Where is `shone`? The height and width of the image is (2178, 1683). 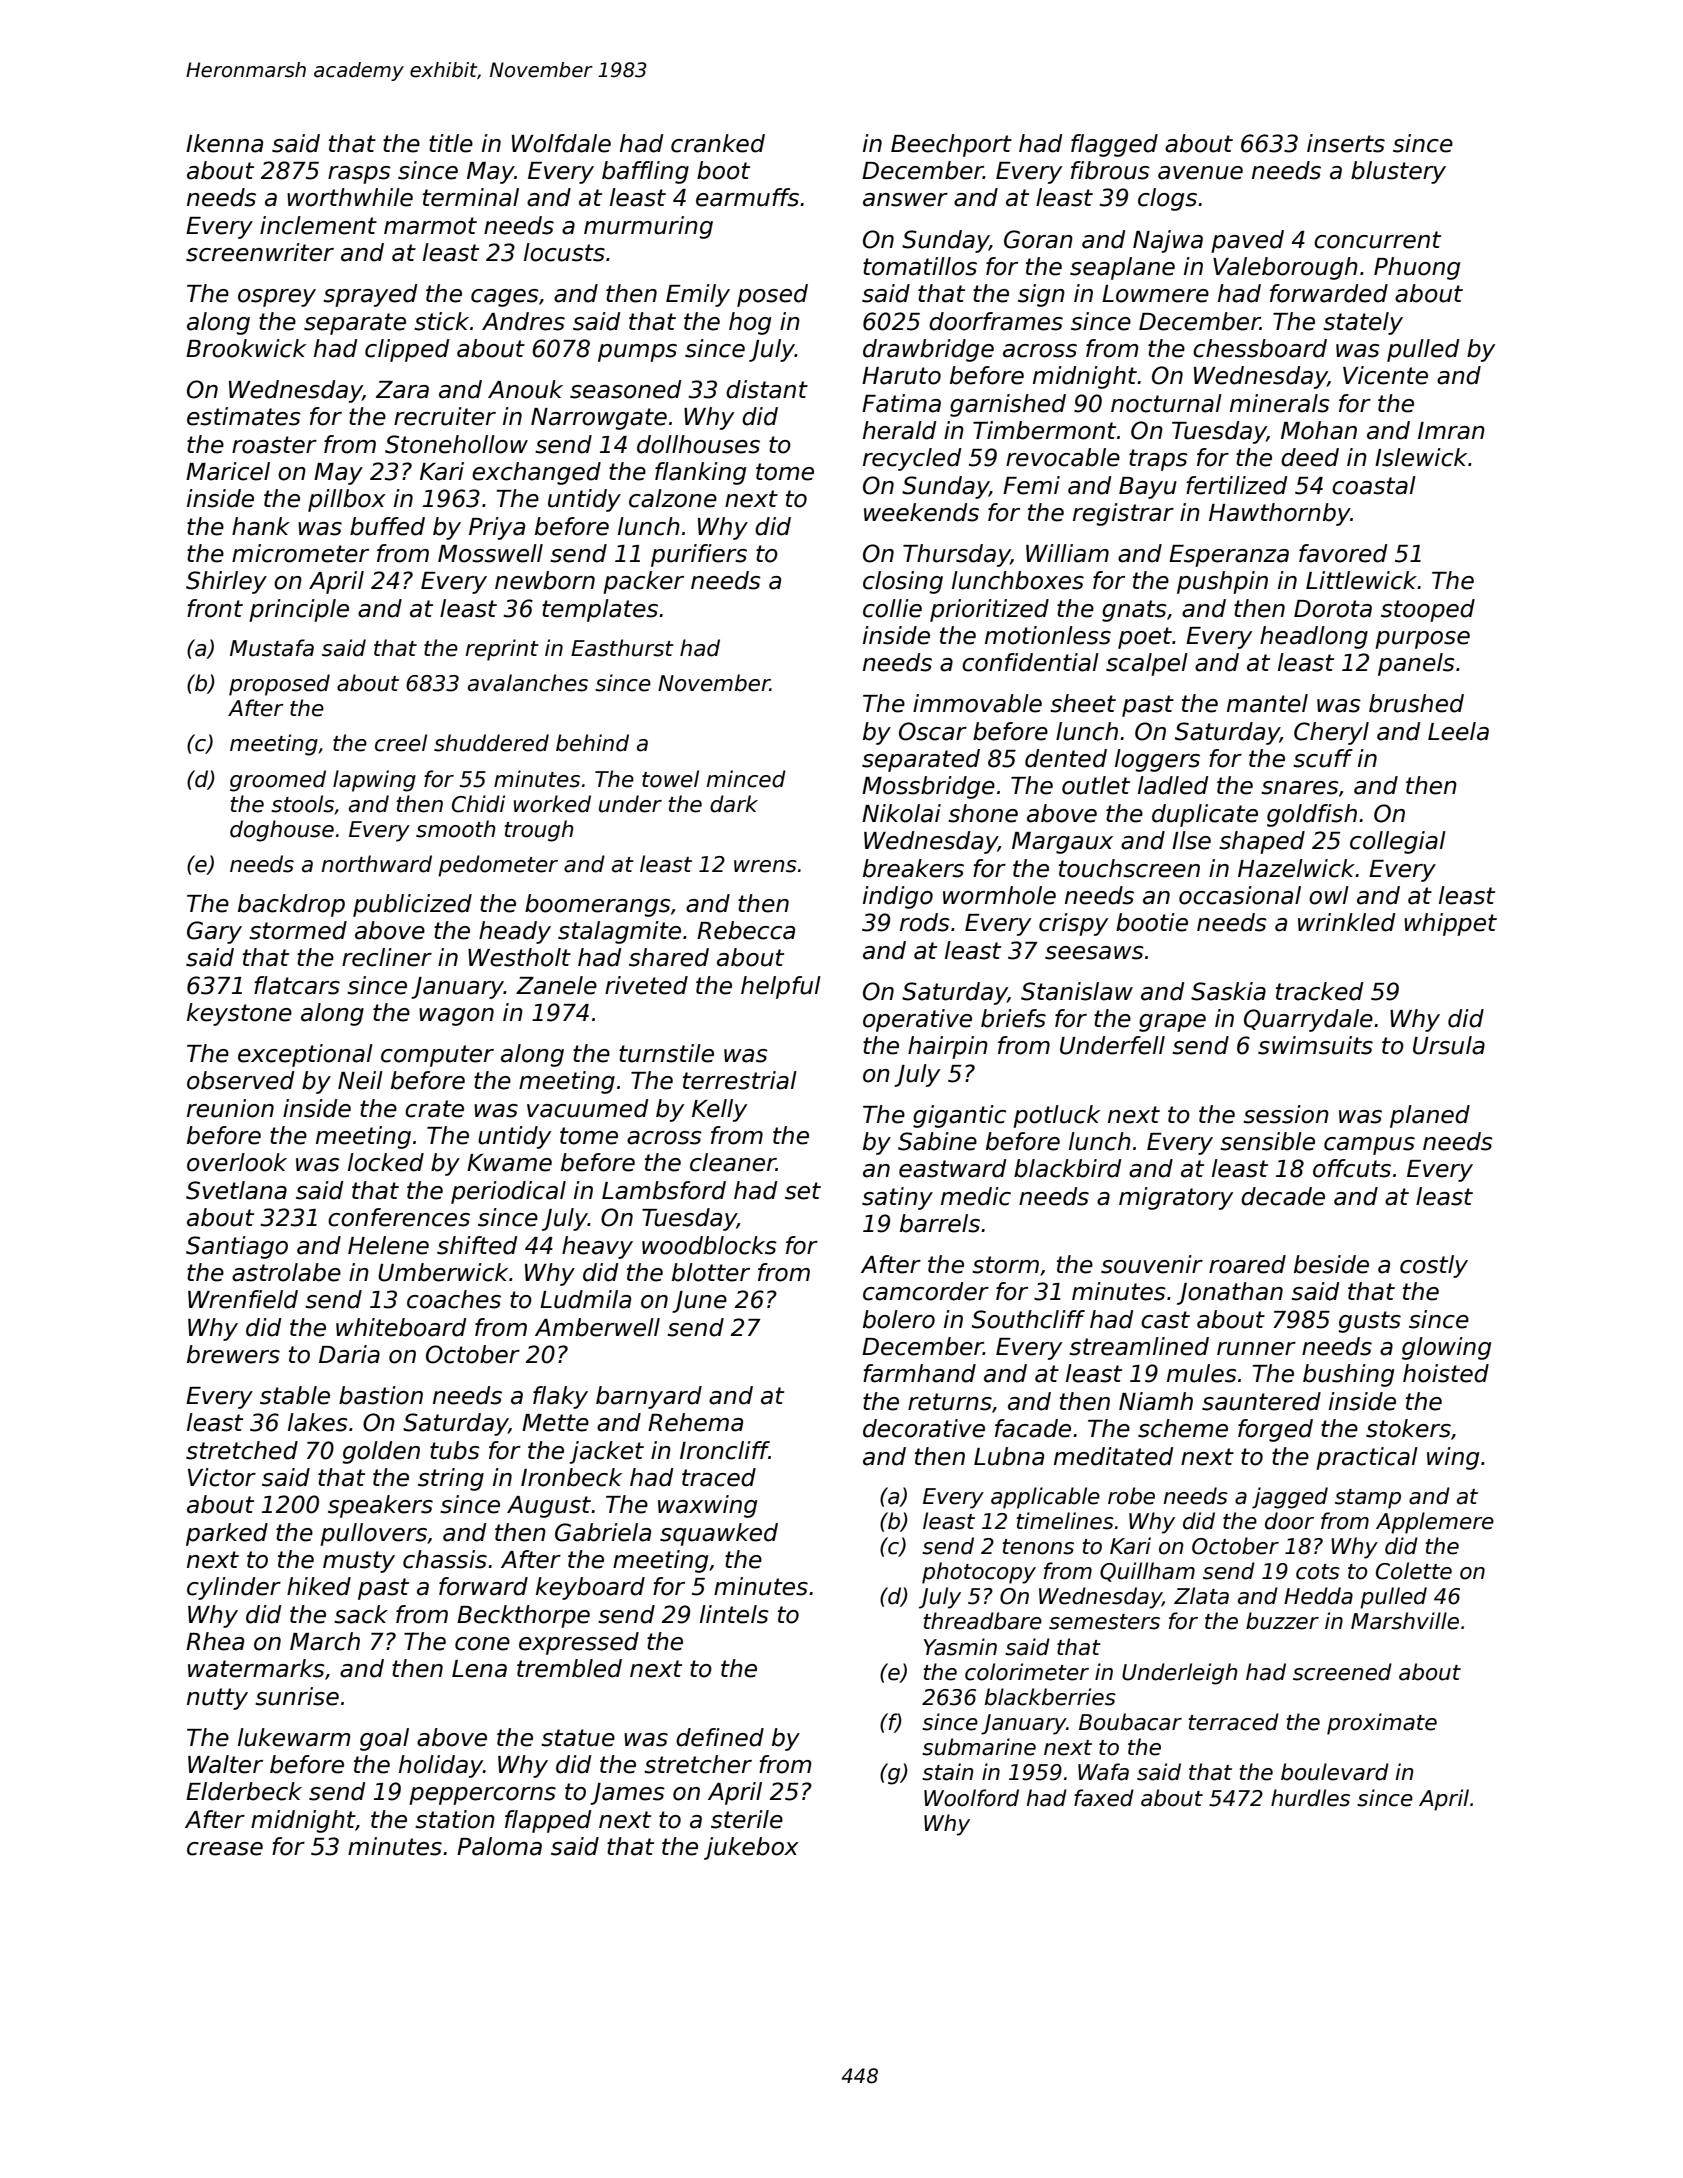 shone is located at coordinates (983, 813).
